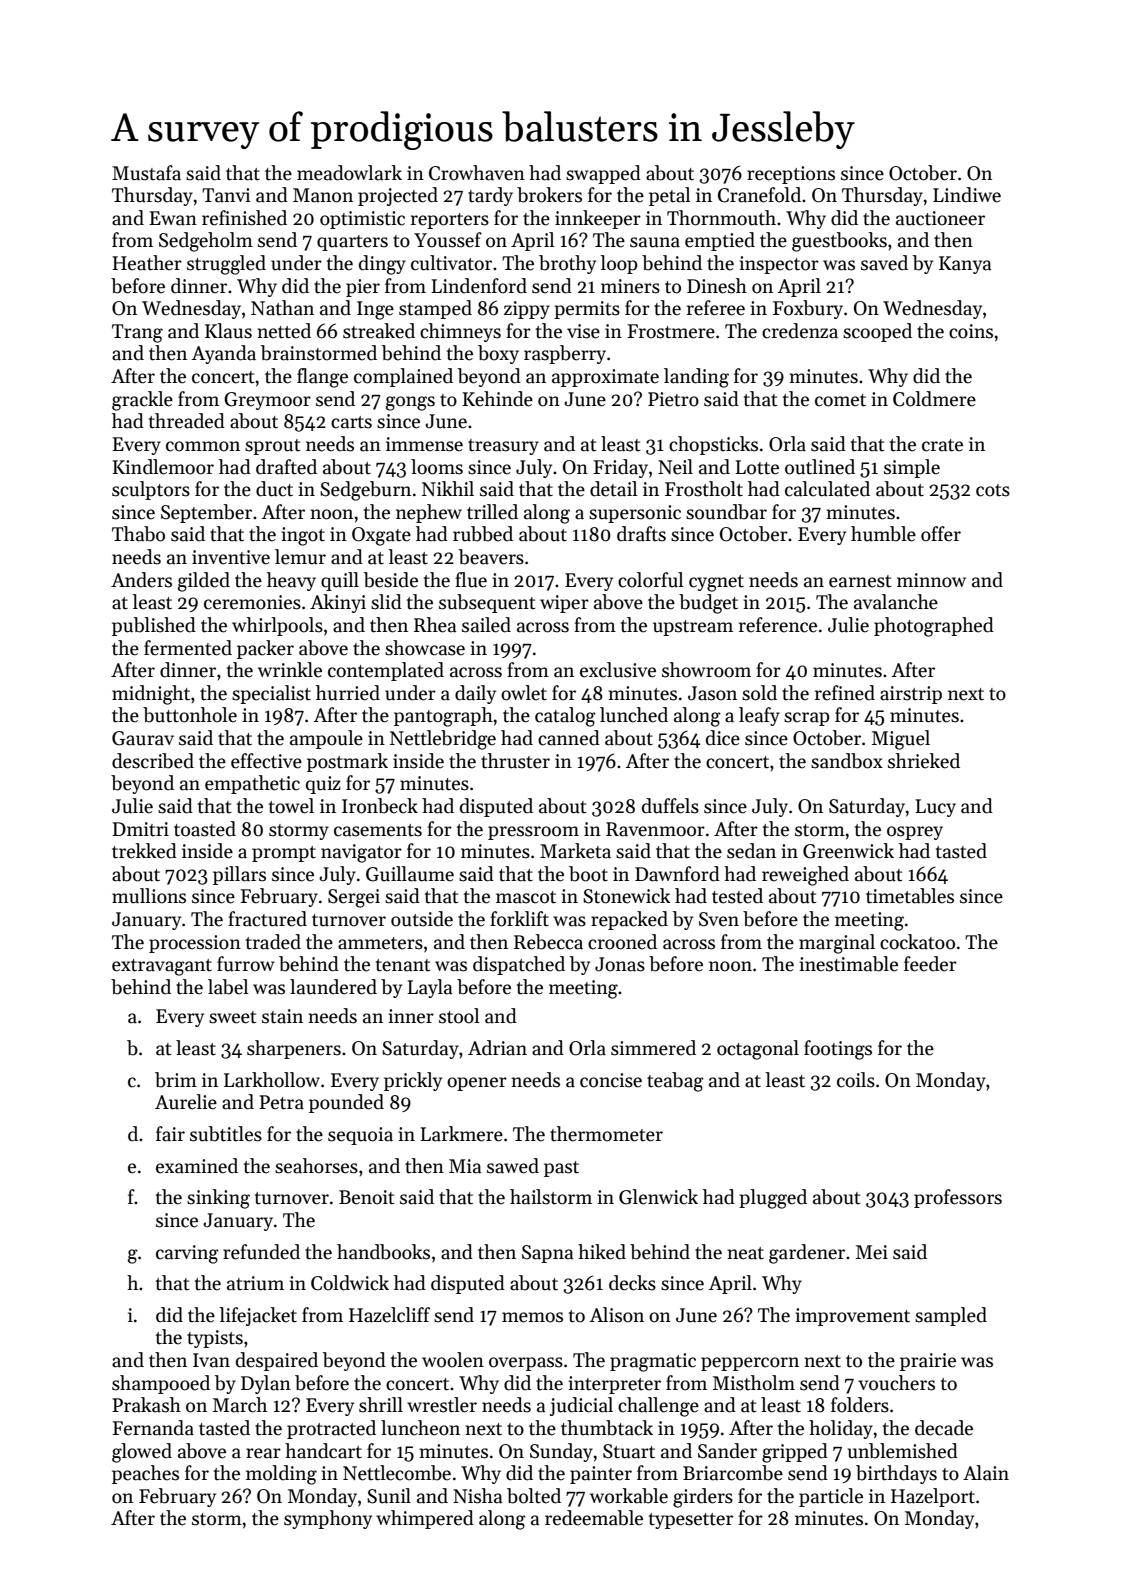  Describe the element at coordinates (910, 896) in the page. I see `timetables` at that location.
